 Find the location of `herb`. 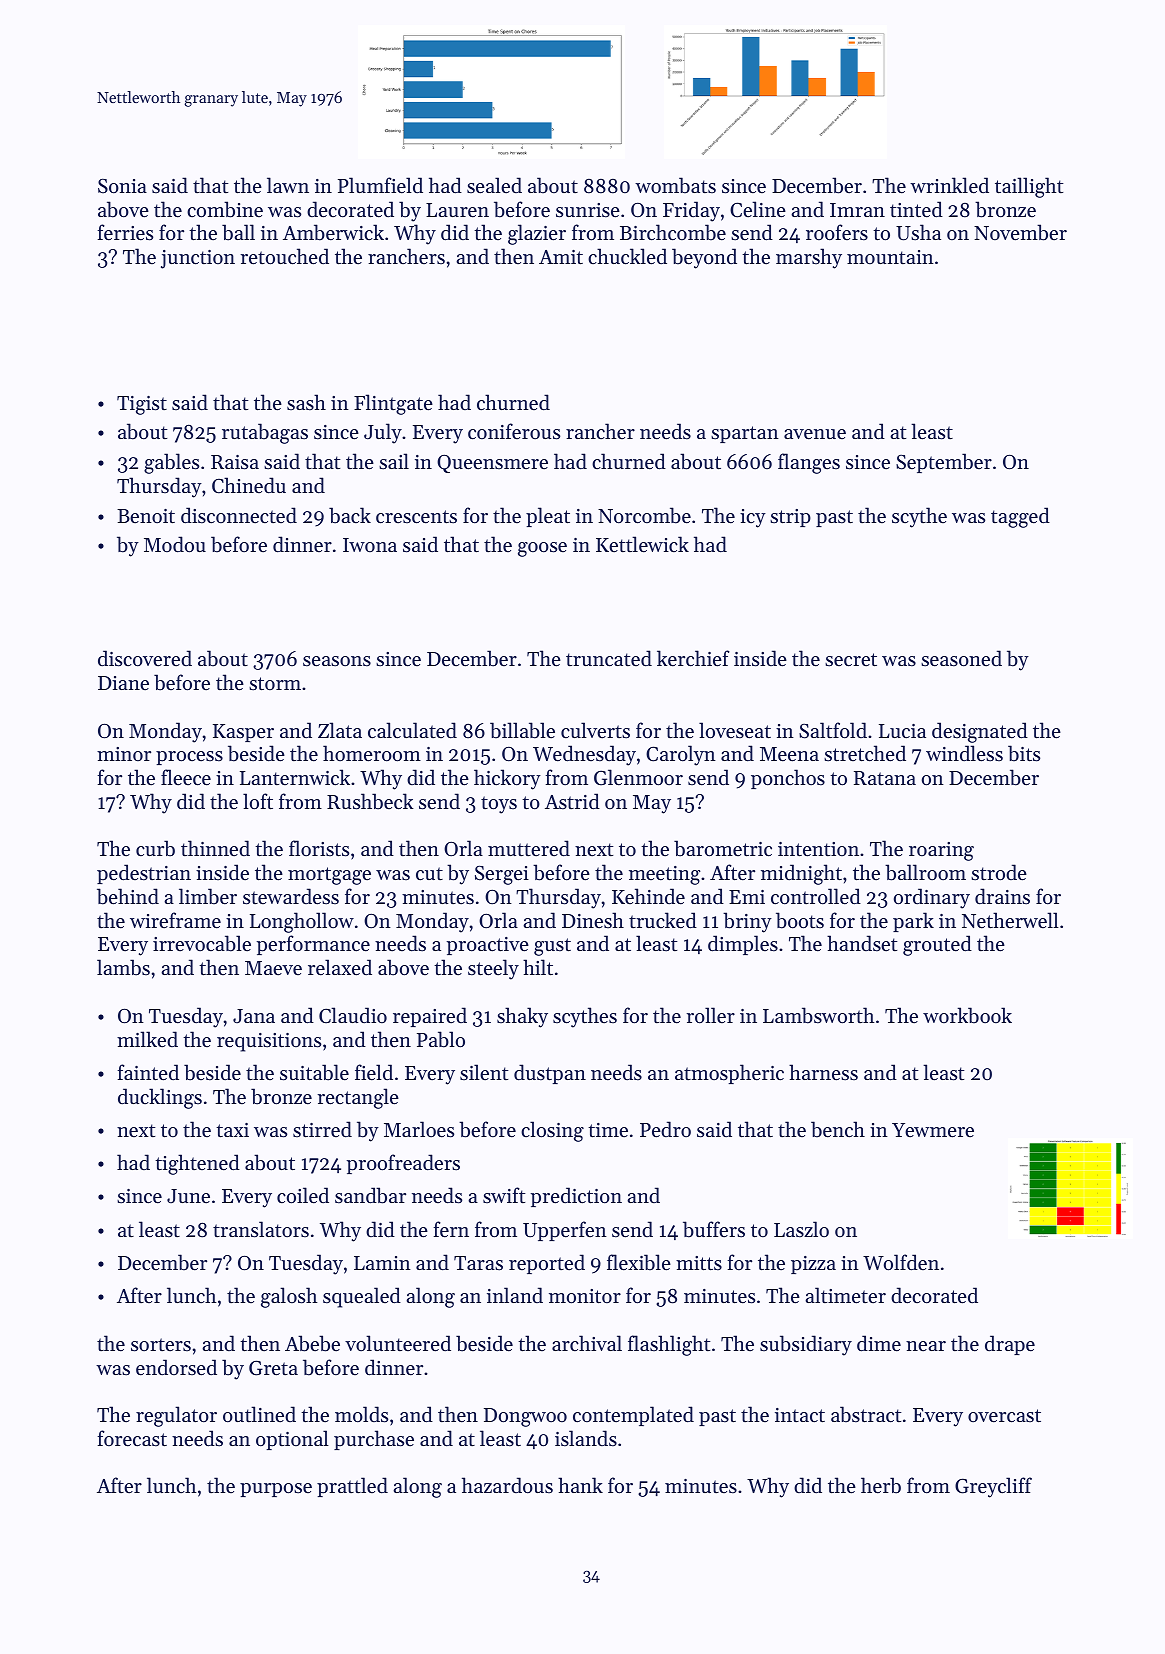

herb is located at coordinates (881, 1485).
